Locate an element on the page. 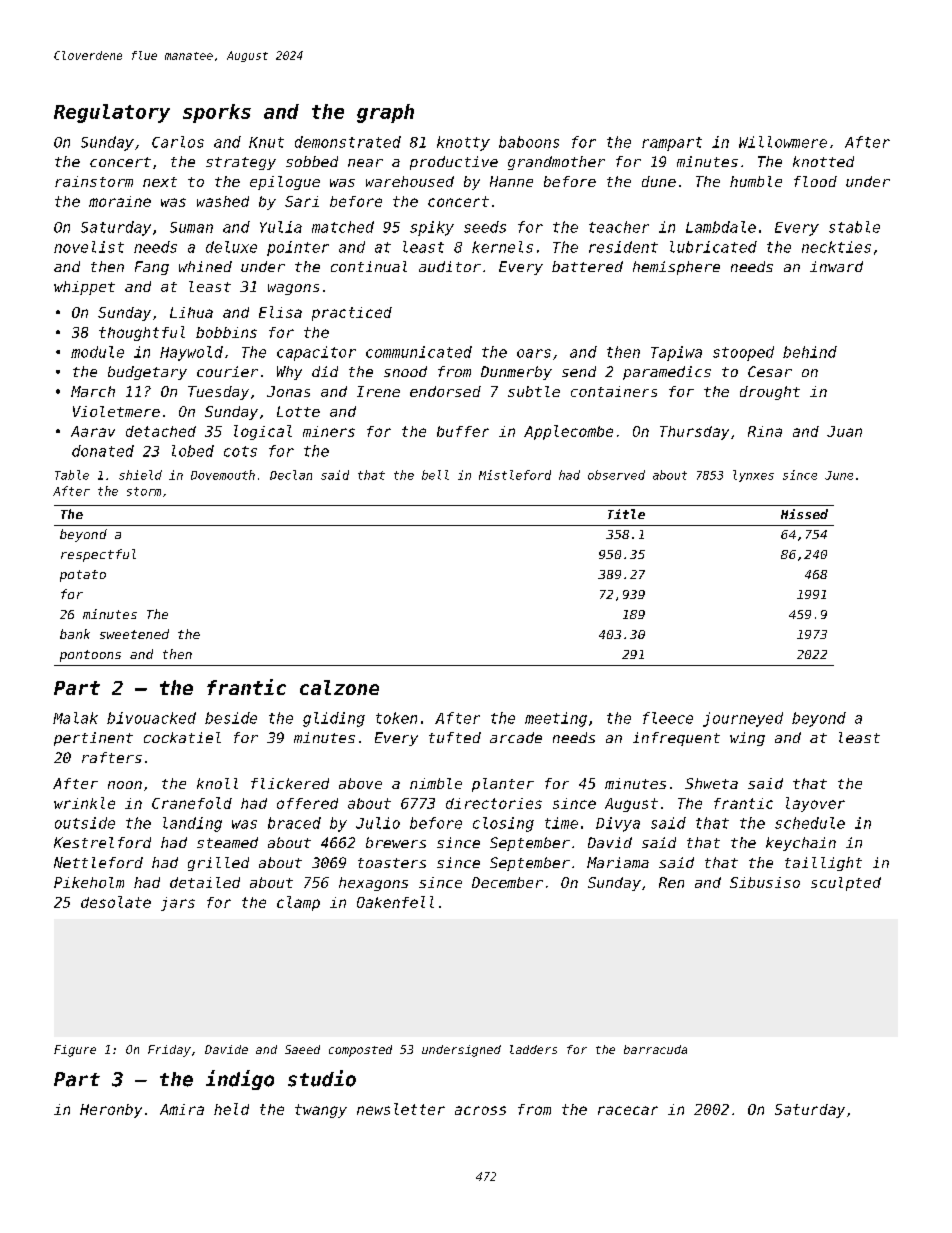  layover is located at coordinates (815, 804).
